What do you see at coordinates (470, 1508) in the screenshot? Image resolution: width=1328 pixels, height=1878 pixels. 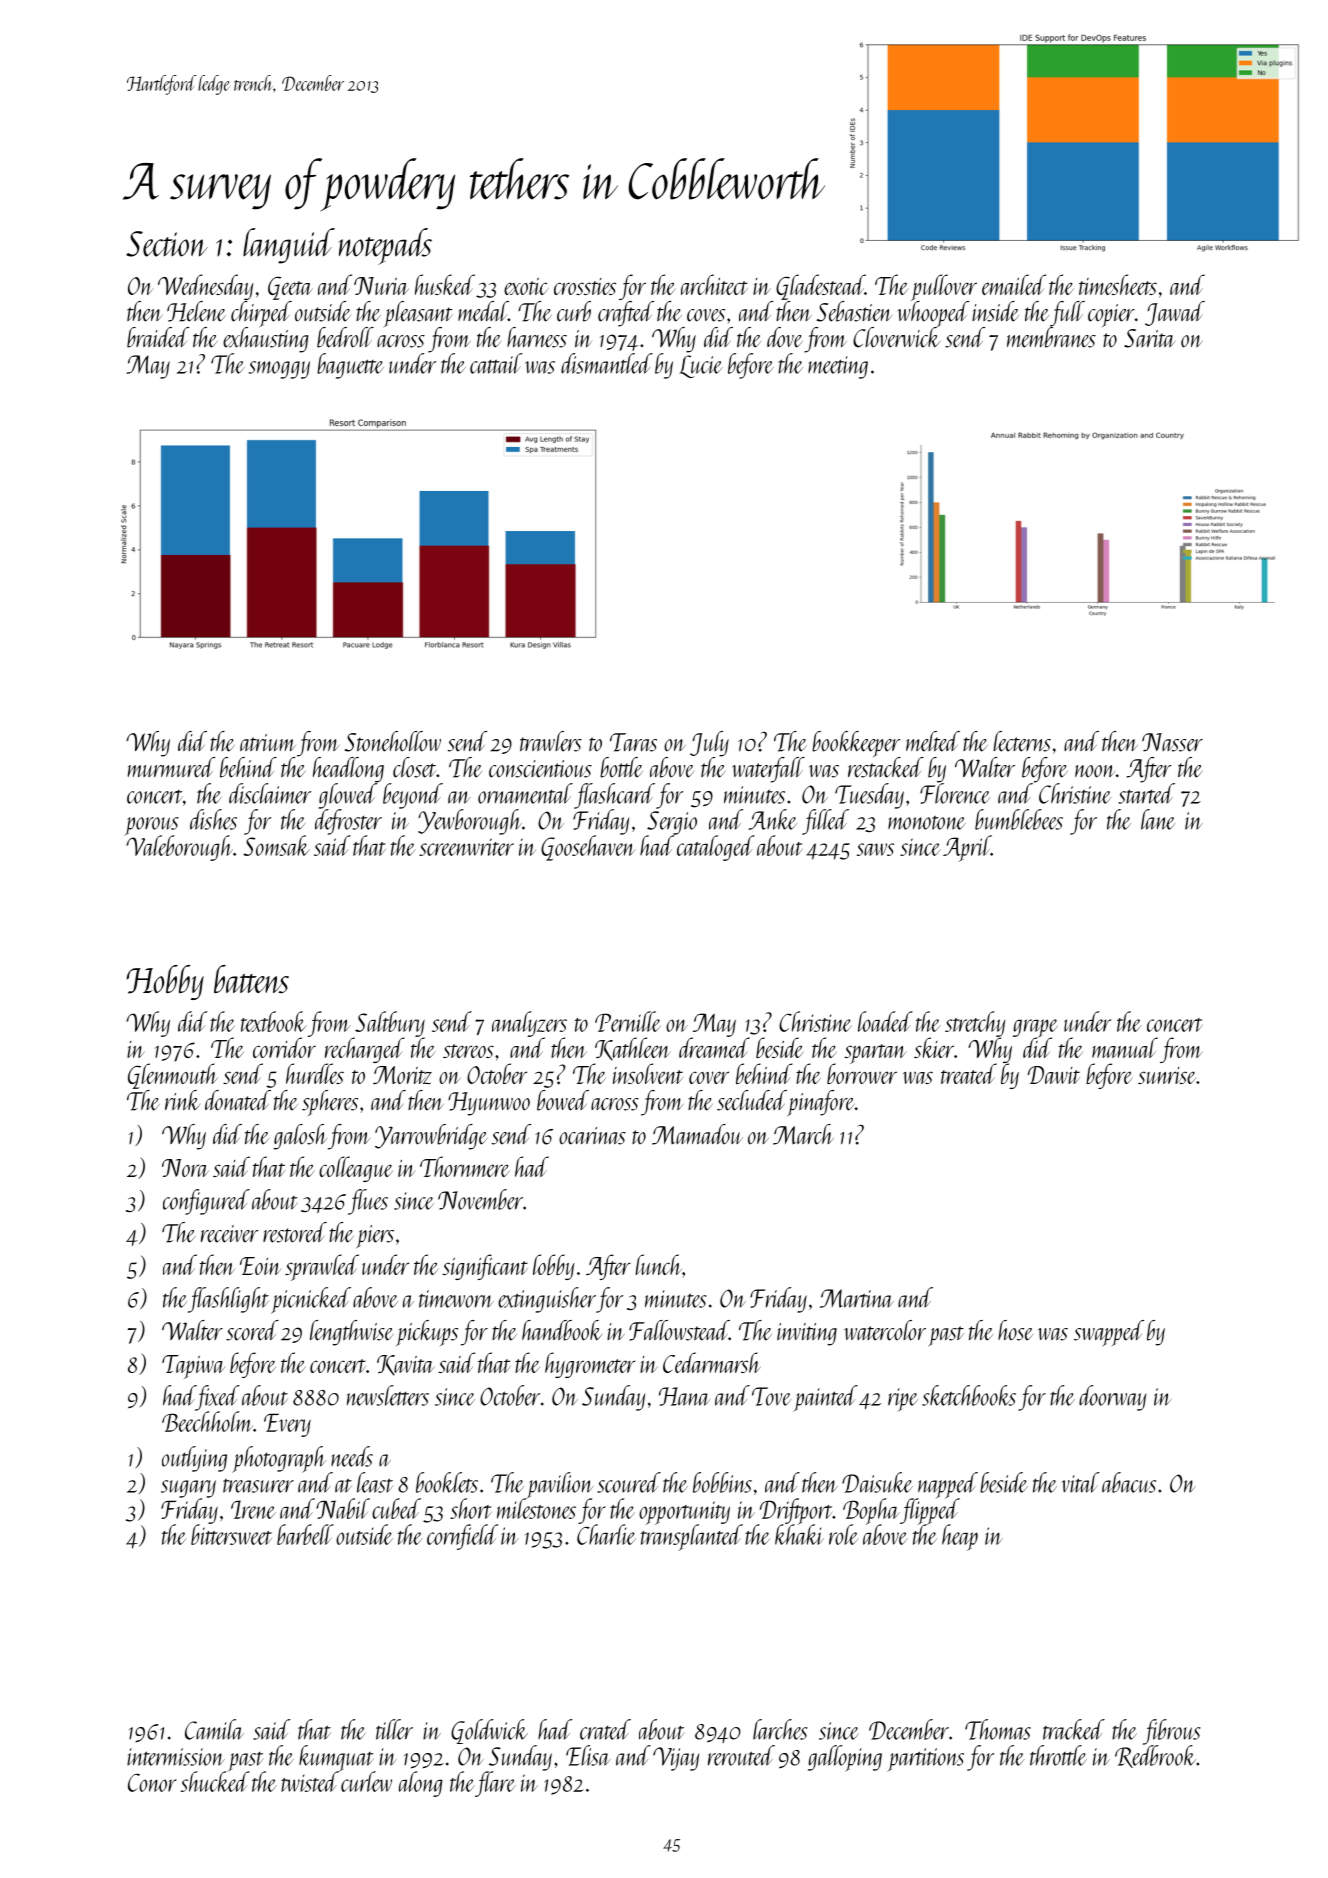 I see `short` at bounding box center [470, 1508].
